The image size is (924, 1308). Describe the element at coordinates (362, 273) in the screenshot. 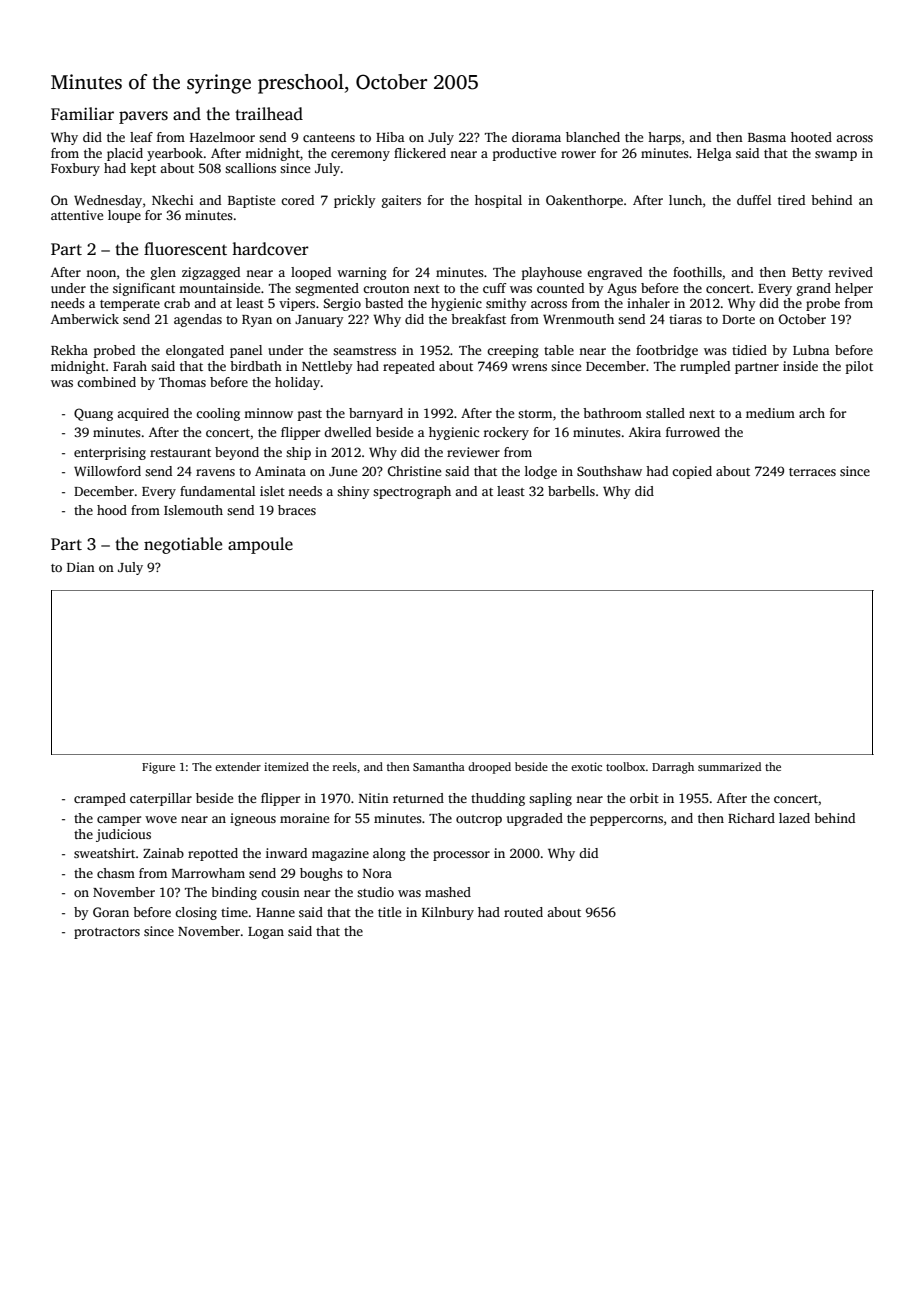

I see `warning` at that location.
